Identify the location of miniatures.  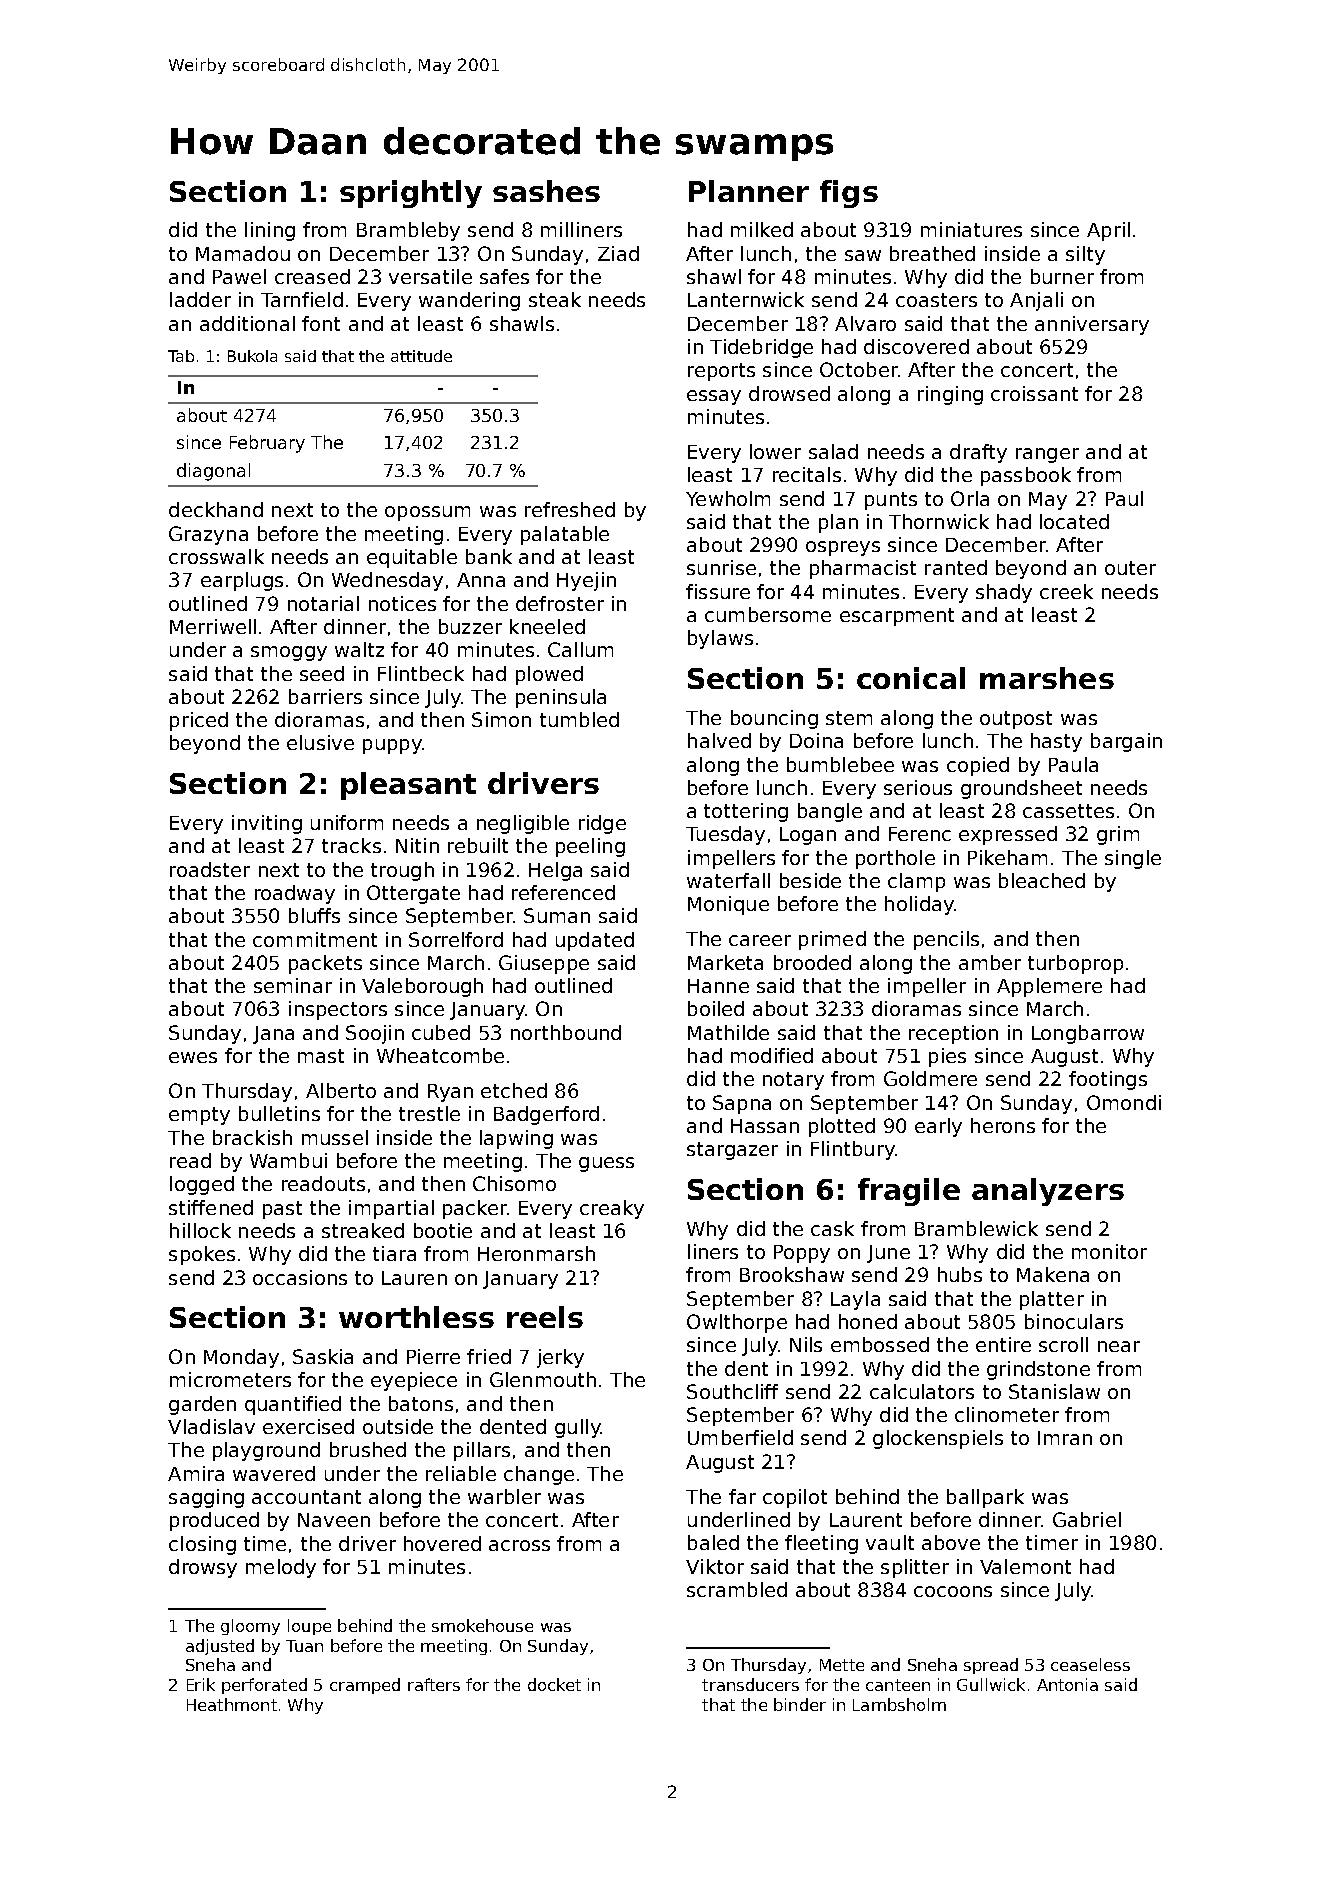
(971, 229).
